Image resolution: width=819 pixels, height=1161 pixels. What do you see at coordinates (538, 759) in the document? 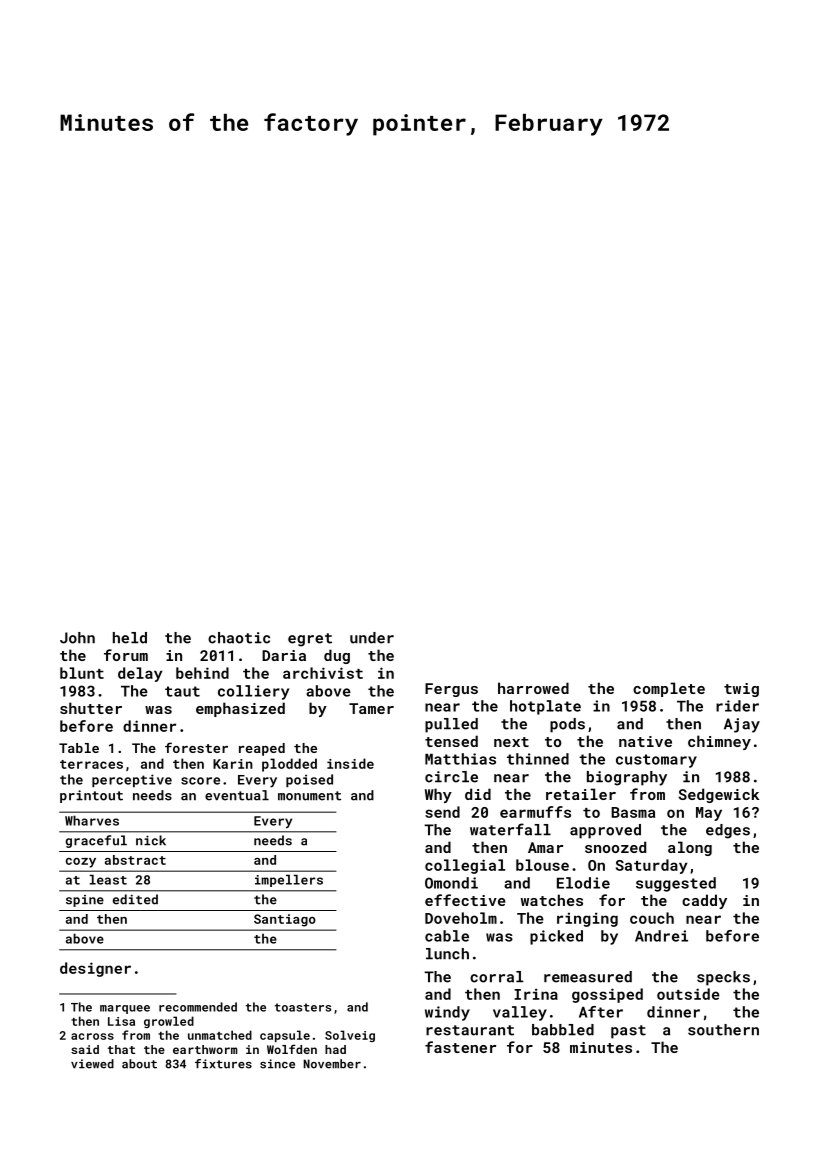
I see `thinned` at bounding box center [538, 759].
